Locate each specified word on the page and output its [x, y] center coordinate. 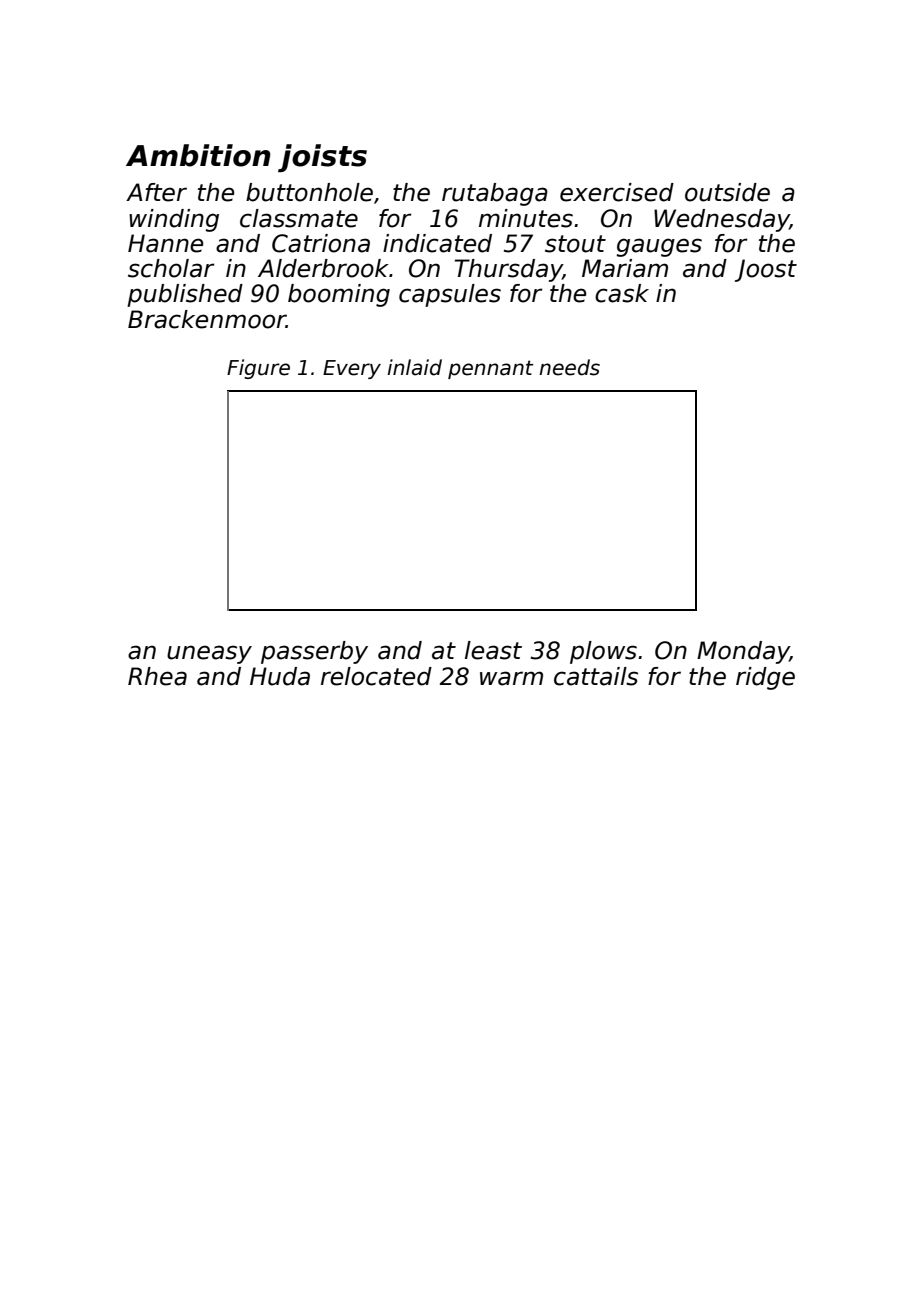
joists [322, 158]
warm [511, 678]
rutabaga [495, 194]
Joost [766, 270]
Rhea [157, 676]
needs [569, 367]
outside [727, 192]
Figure [258, 369]
